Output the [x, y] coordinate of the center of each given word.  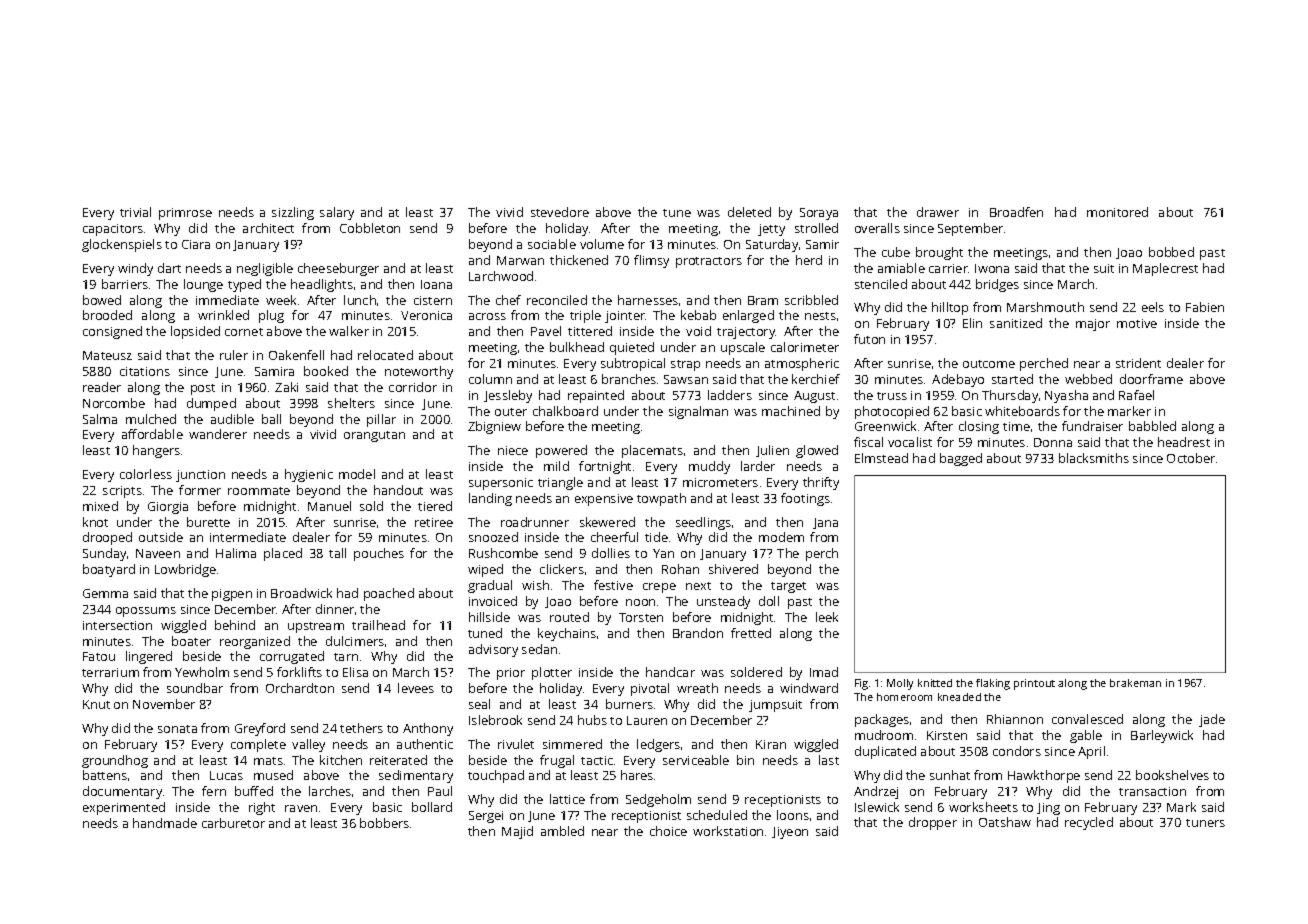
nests [820, 316]
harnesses [648, 300]
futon [869, 339]
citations [145, 371]
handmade [165, 823]
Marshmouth [1045, 307]
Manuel [329, 506]
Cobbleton [370, 228]
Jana [825, 523]
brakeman [1135, 683]
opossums [146, 612]
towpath [661, 499]
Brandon [698, 633]
